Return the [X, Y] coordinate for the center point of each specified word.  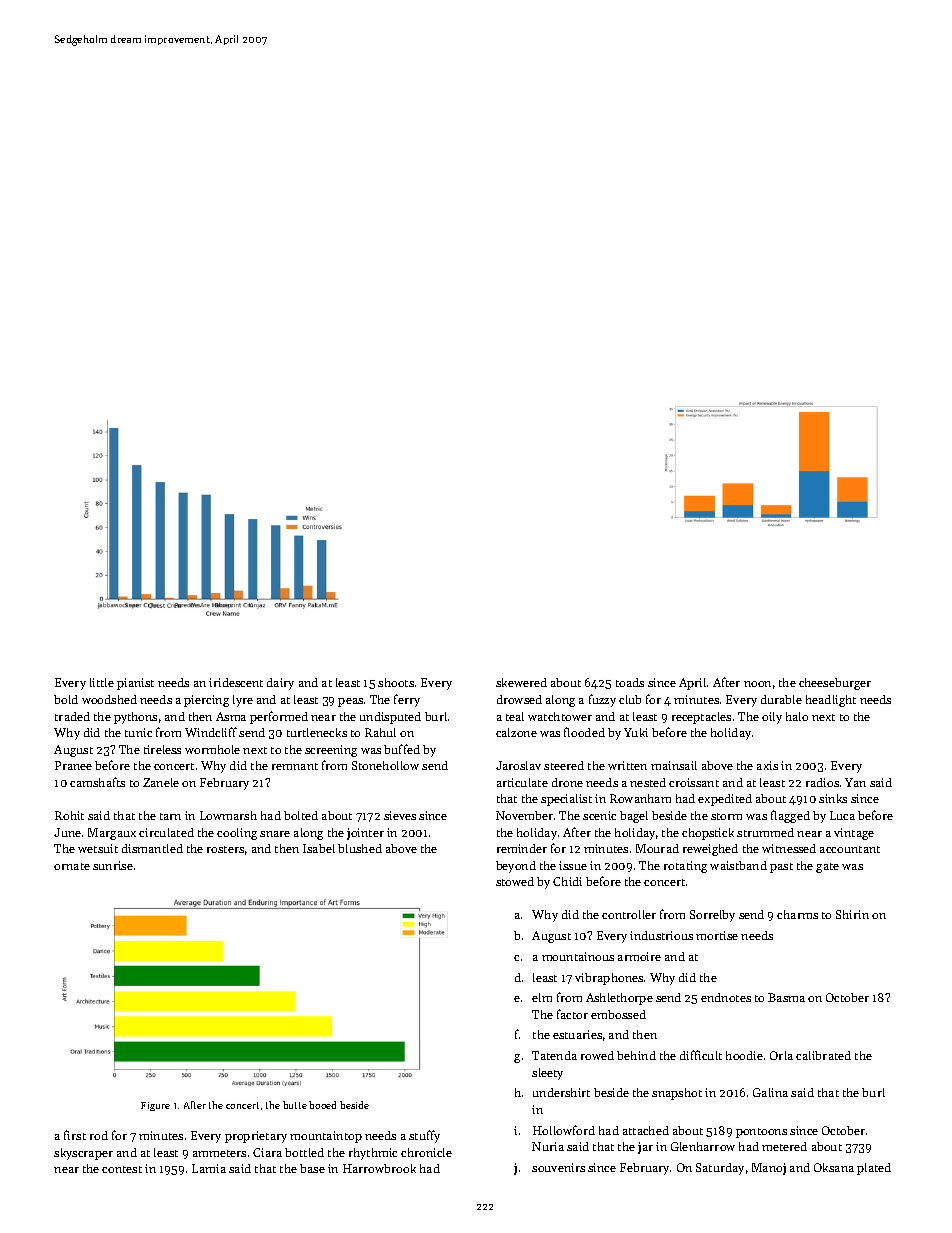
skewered [521, 682]
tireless [162, 749]
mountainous [578, 956]
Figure [155, 1106]
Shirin [852, 914]
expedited [725, 800]
